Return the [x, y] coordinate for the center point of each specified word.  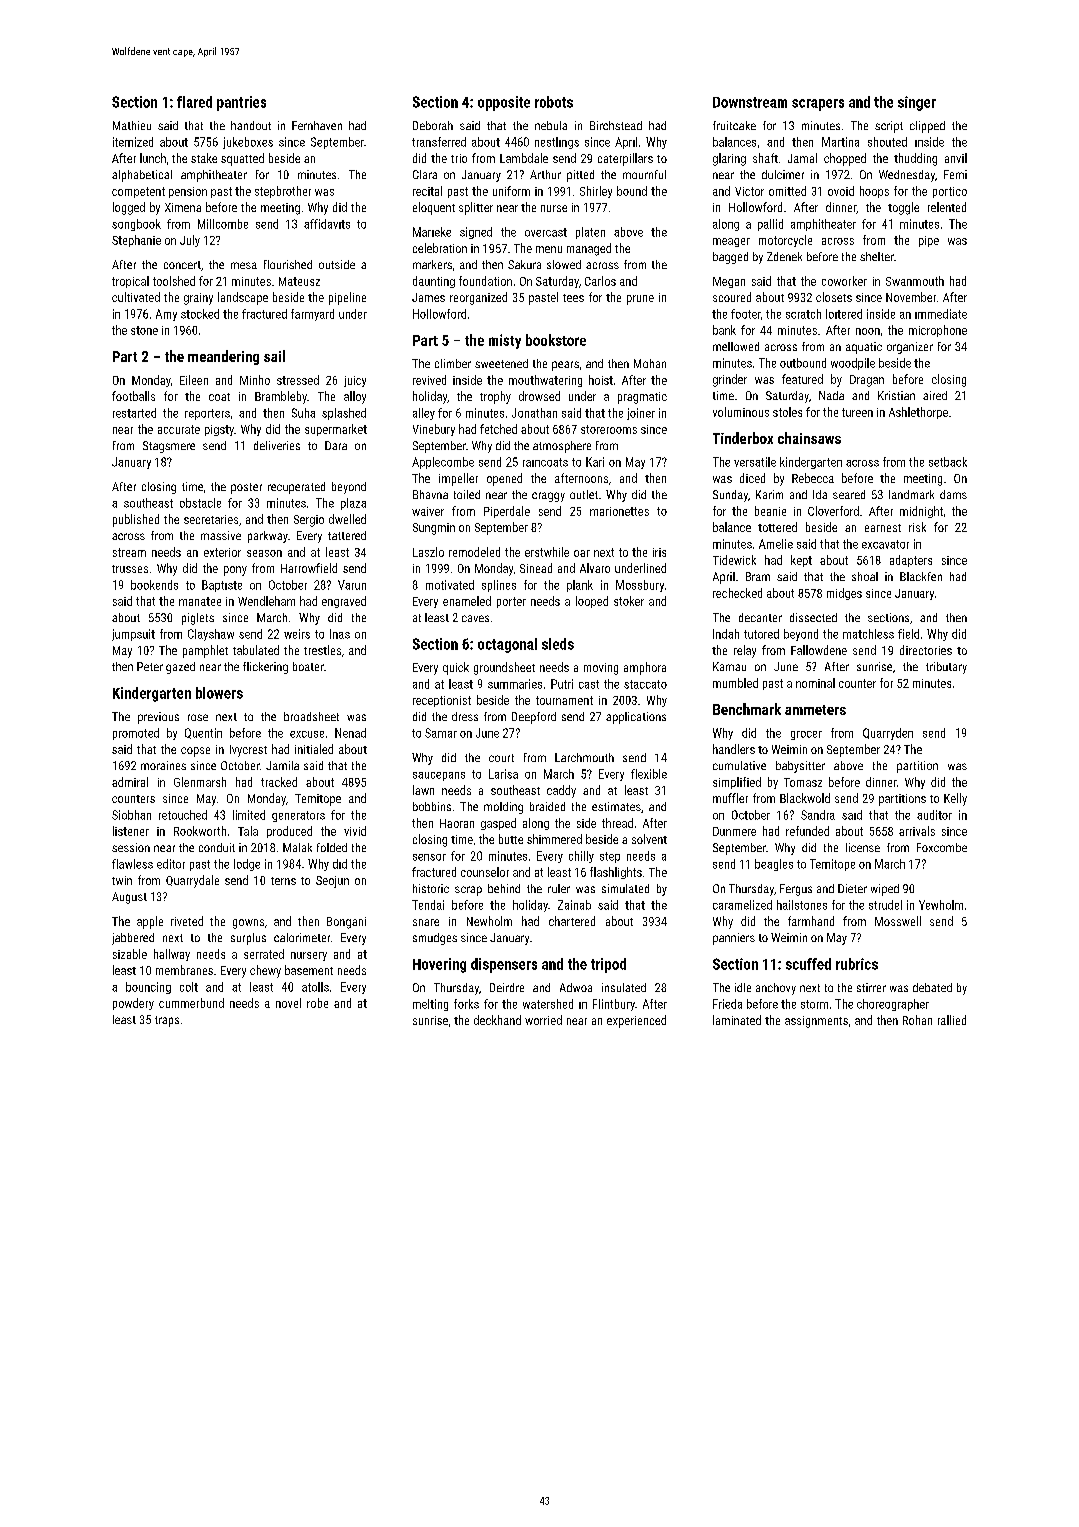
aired [935, 395]
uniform [511, 191]
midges [844, 594]
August [129, 898]
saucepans [439, 776]
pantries [241, 103]
